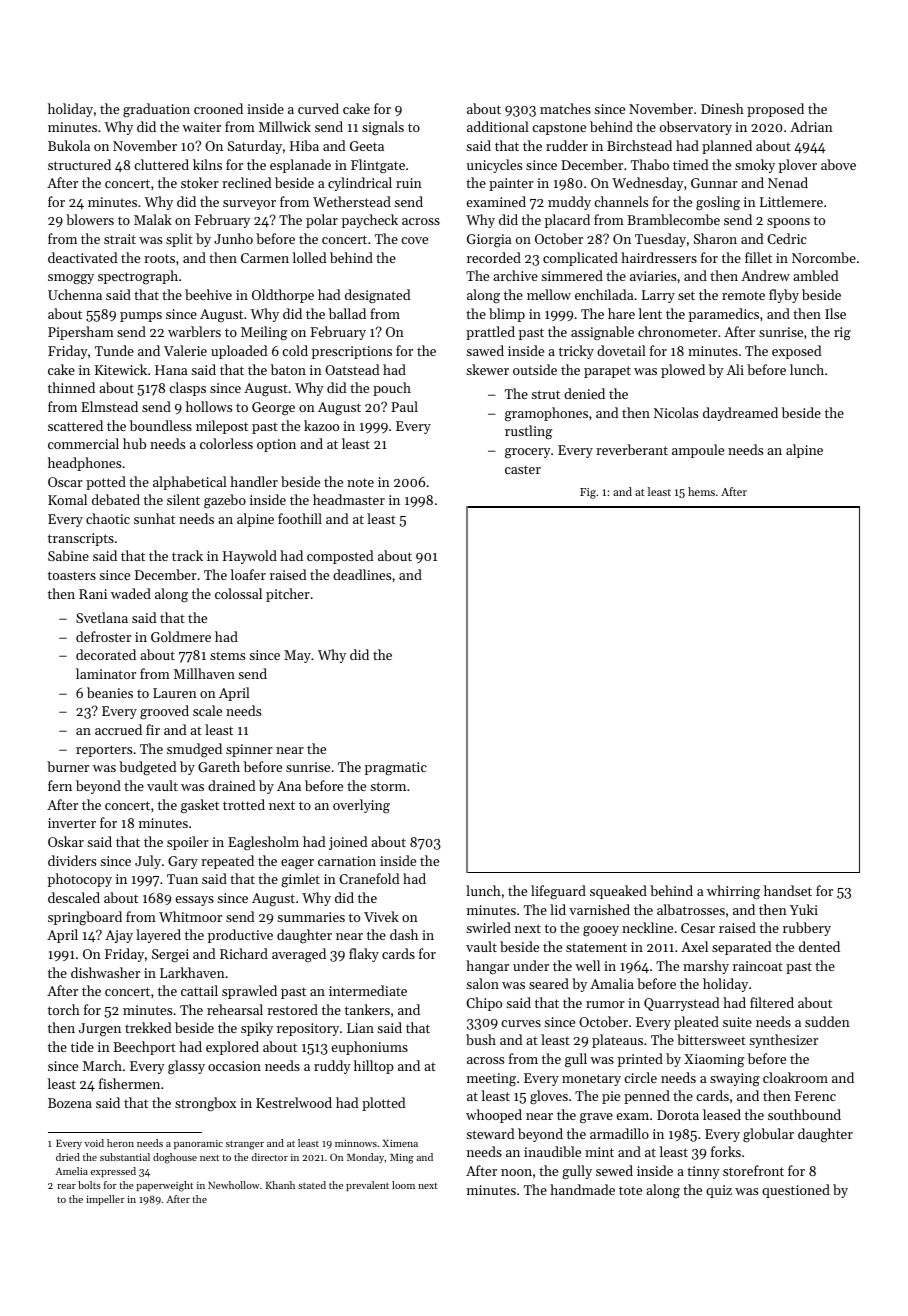 The width and height of the screenshot is (908, 1316). What do you see at coordinates (775, 110) in the screenshot?
I see `proposed` at bounding box center [775, 110].
